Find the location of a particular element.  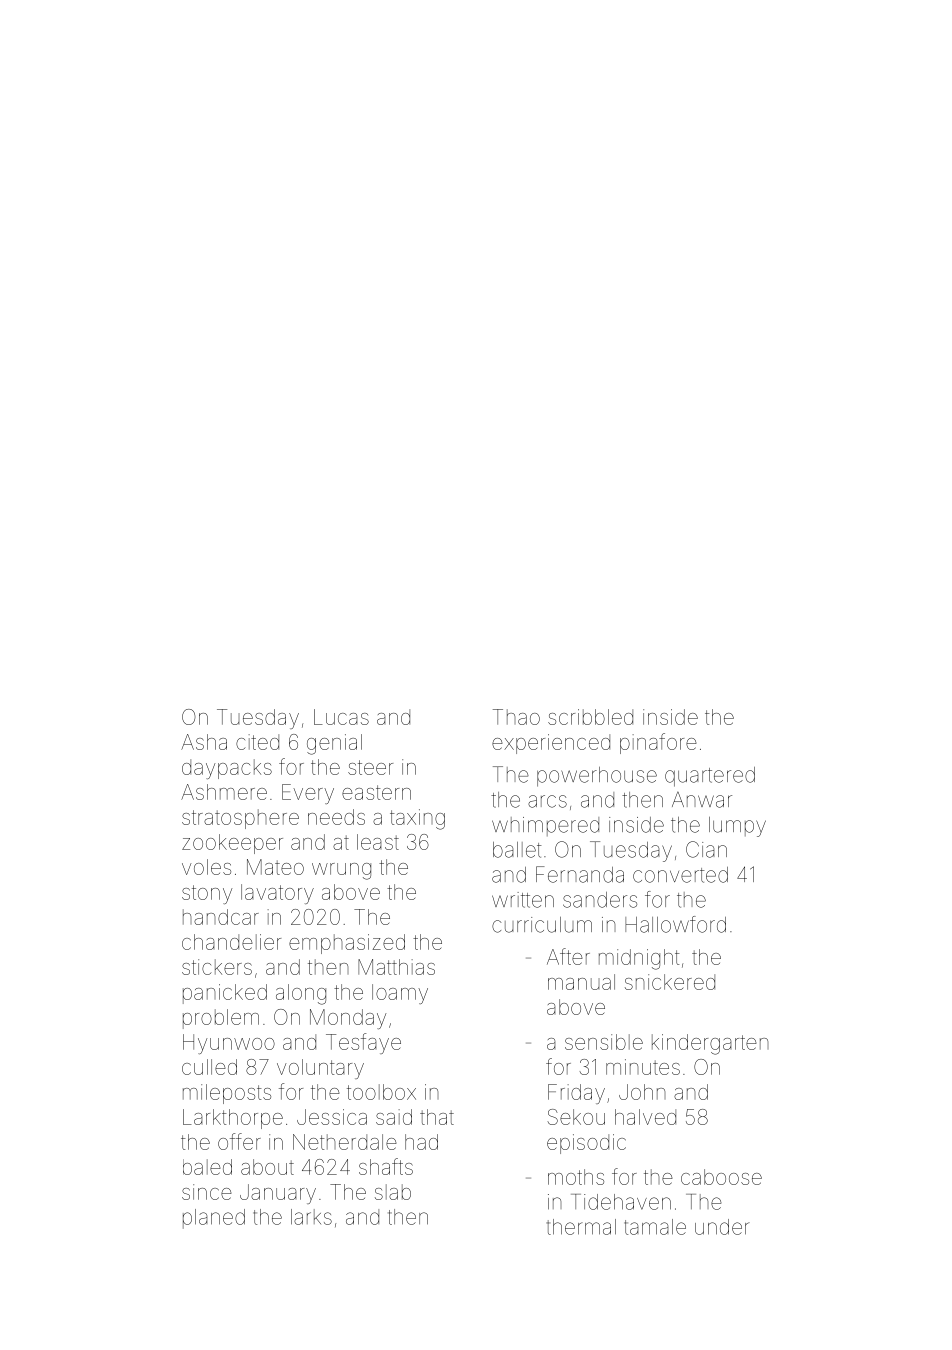

sensible is located at coordinates (604, 1042).
